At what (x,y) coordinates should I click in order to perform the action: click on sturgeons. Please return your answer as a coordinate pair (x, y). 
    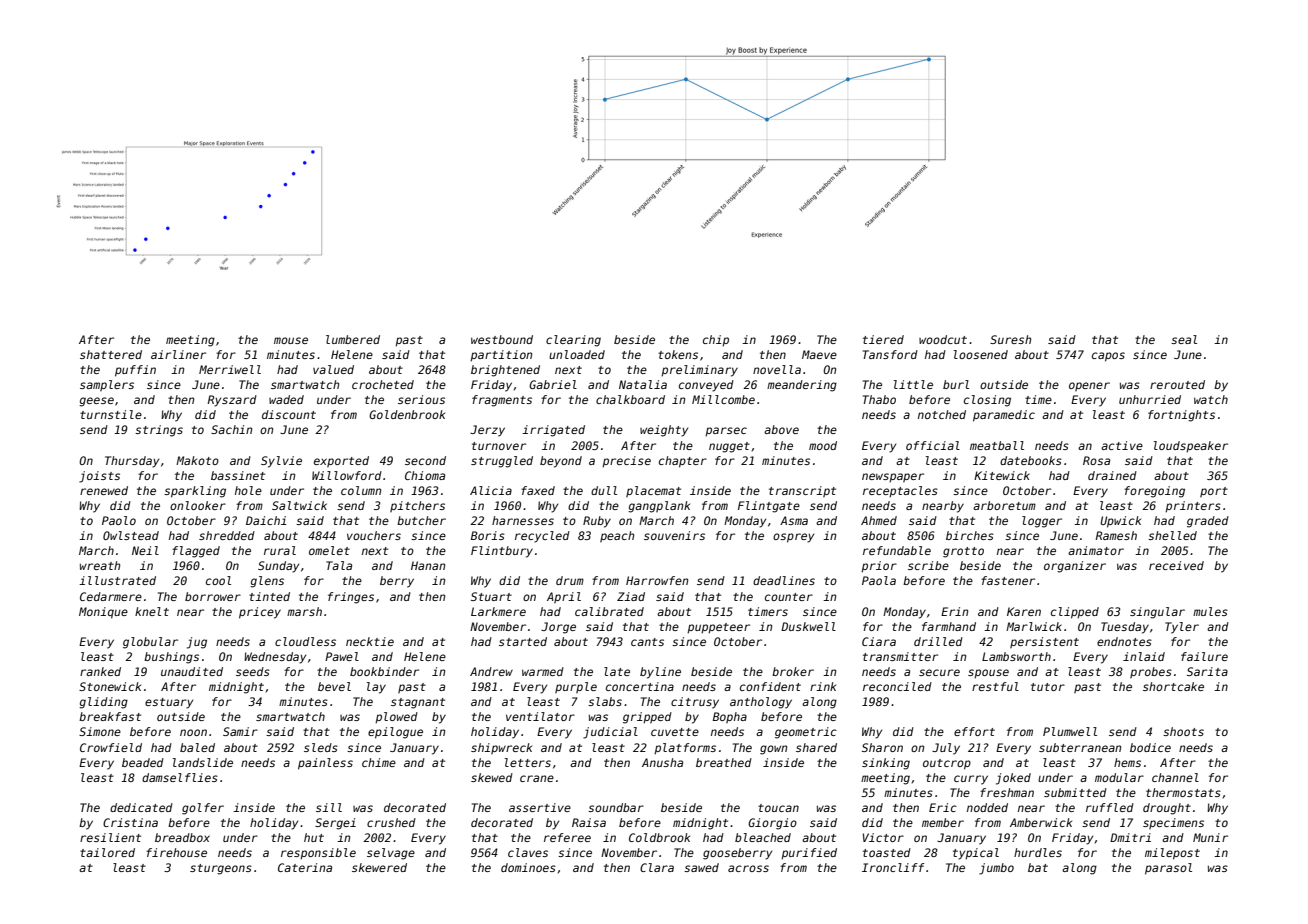
    Looking at the image, I should click on (221, 869).
